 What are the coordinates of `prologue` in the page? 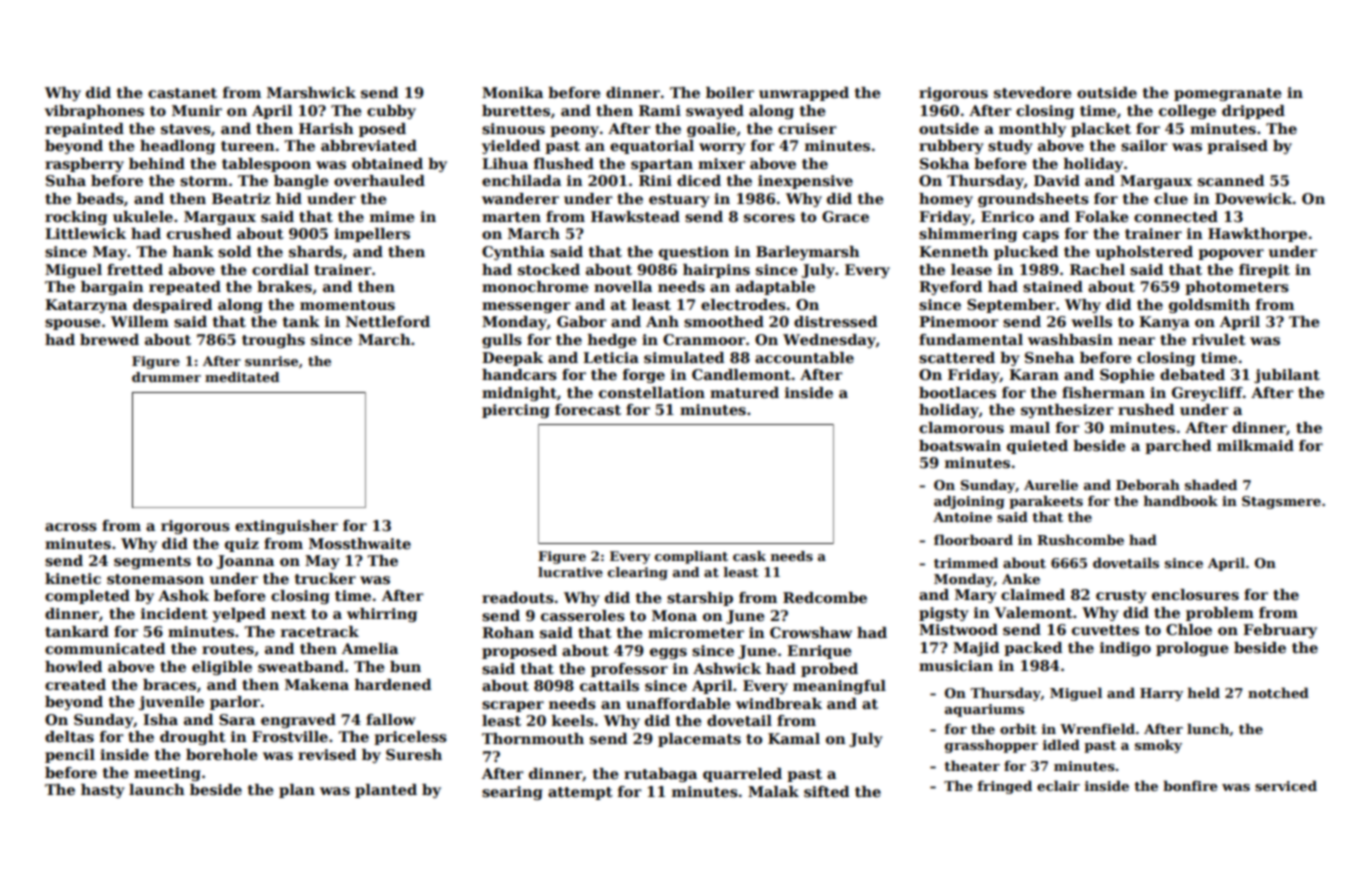 It's located at (1192, 649).
